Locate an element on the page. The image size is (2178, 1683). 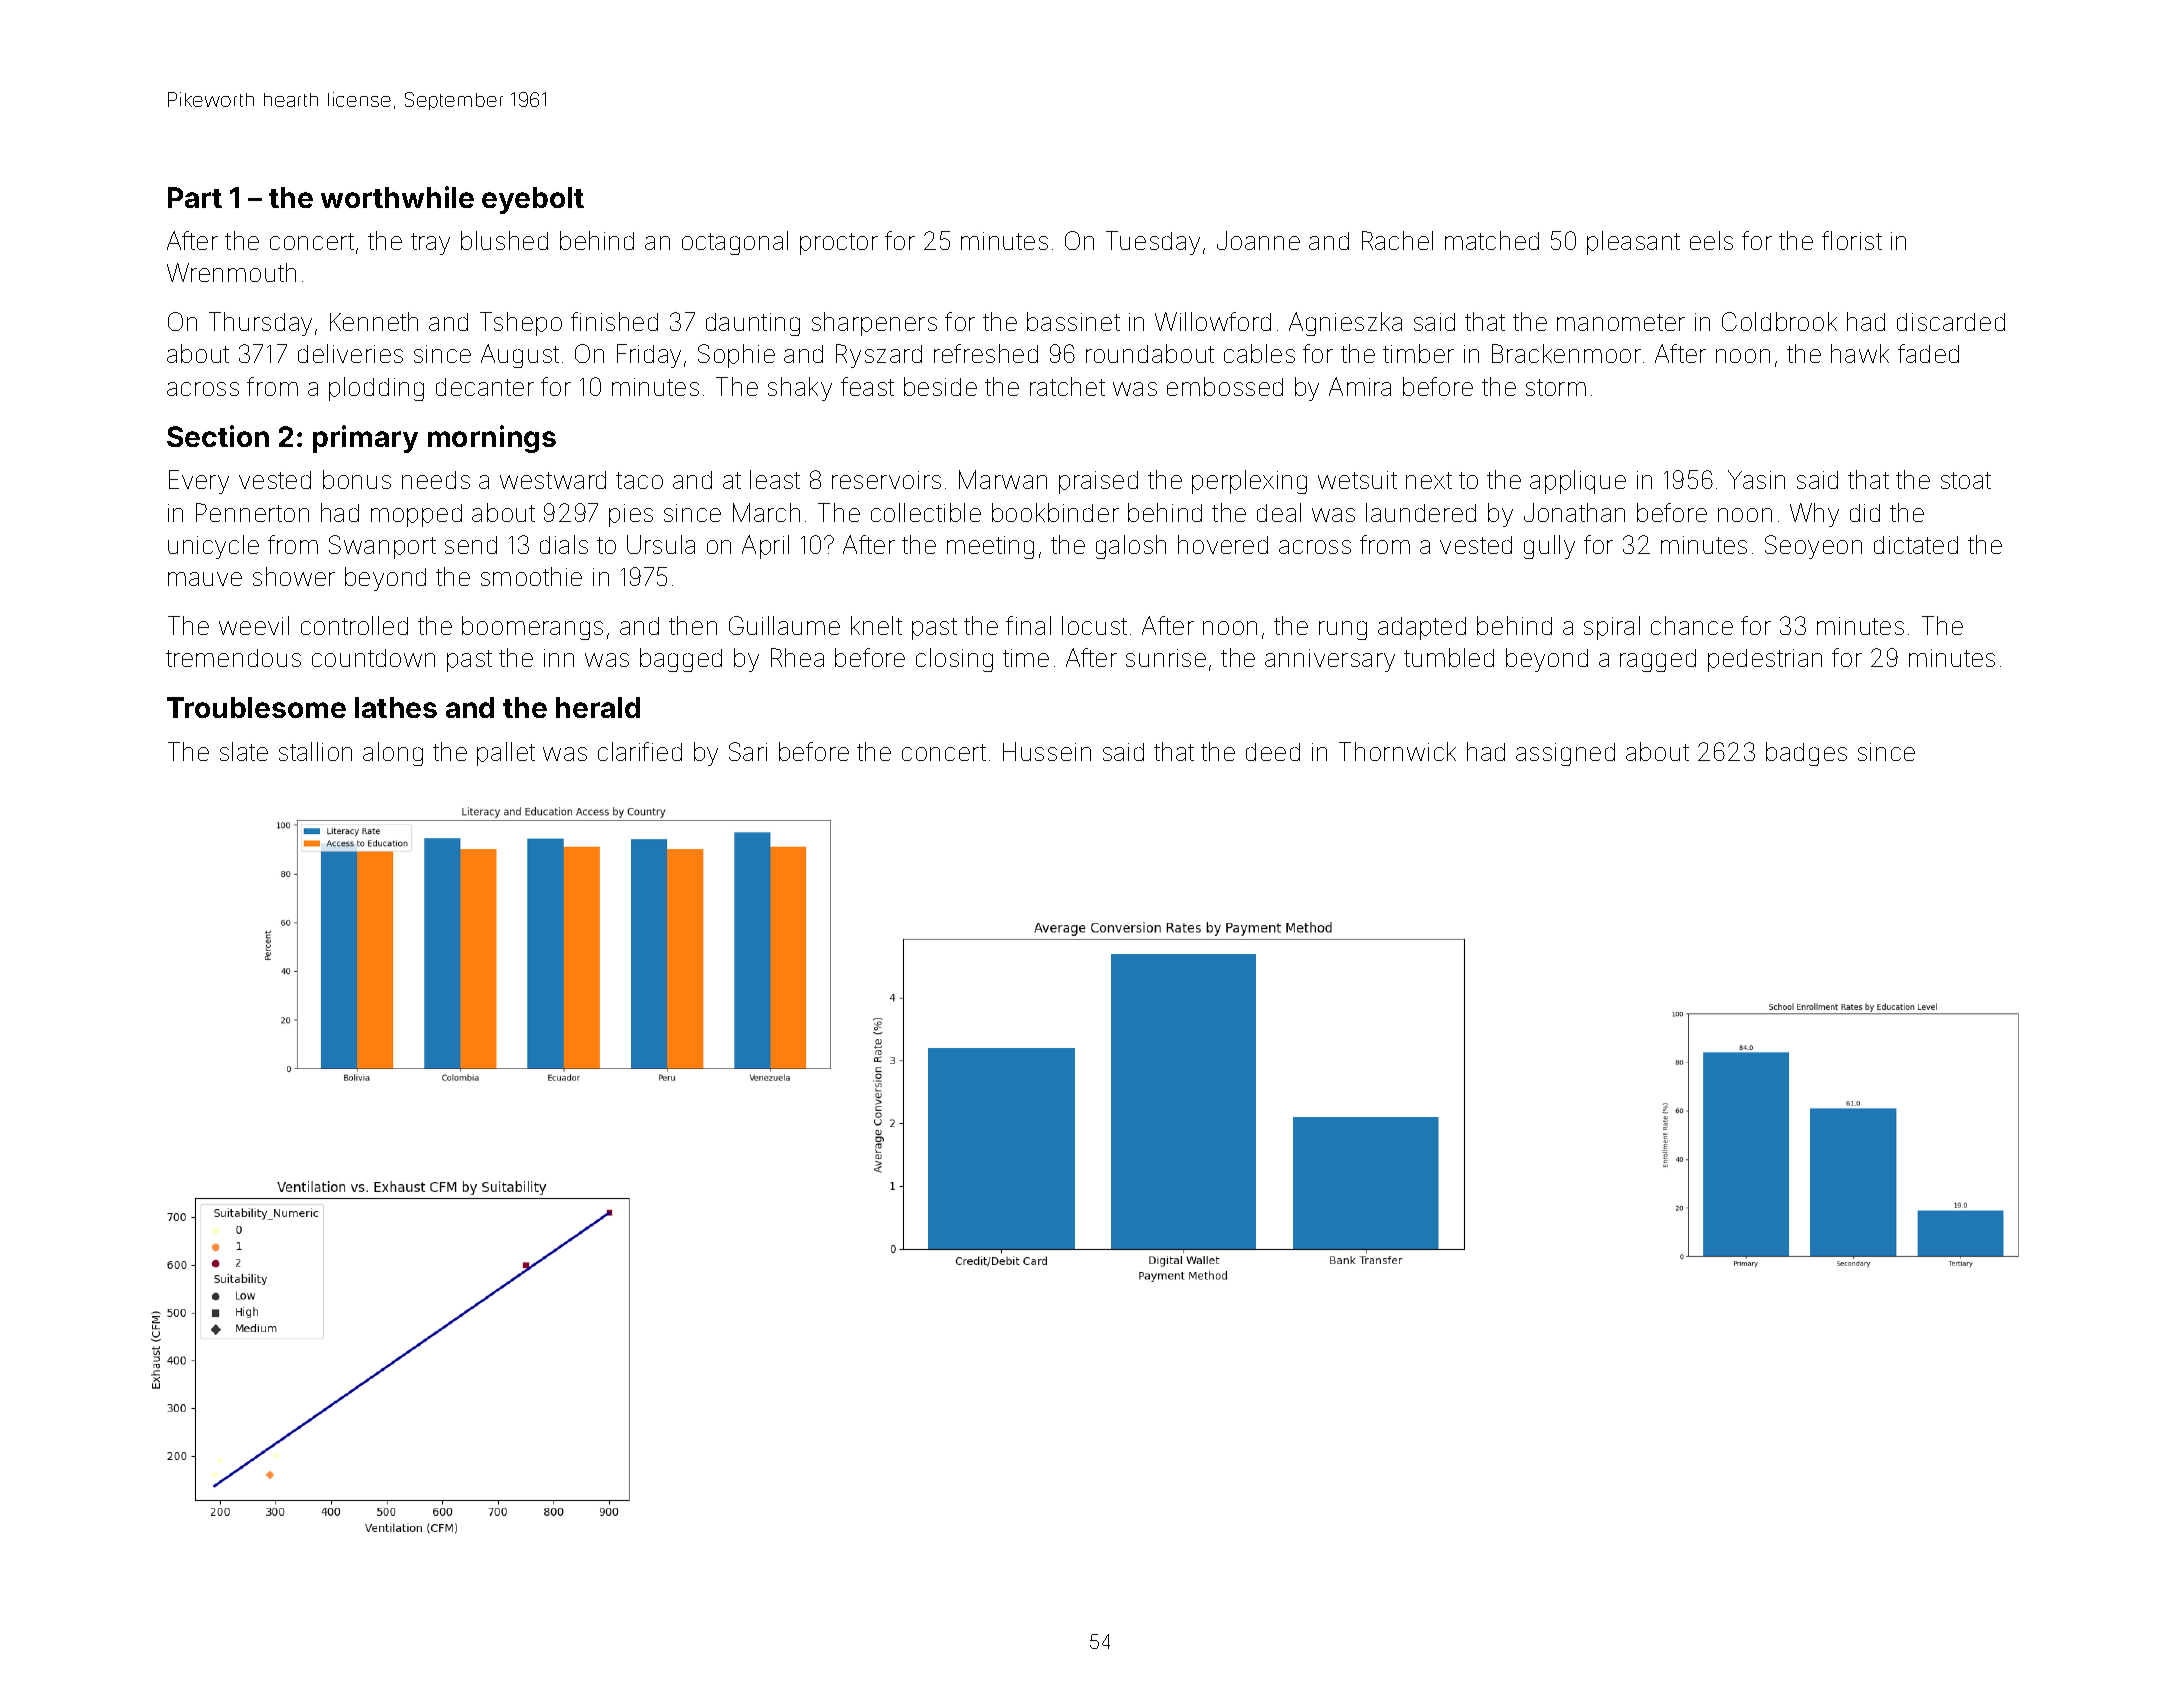
gully is located at coordinates (1549, 547).
